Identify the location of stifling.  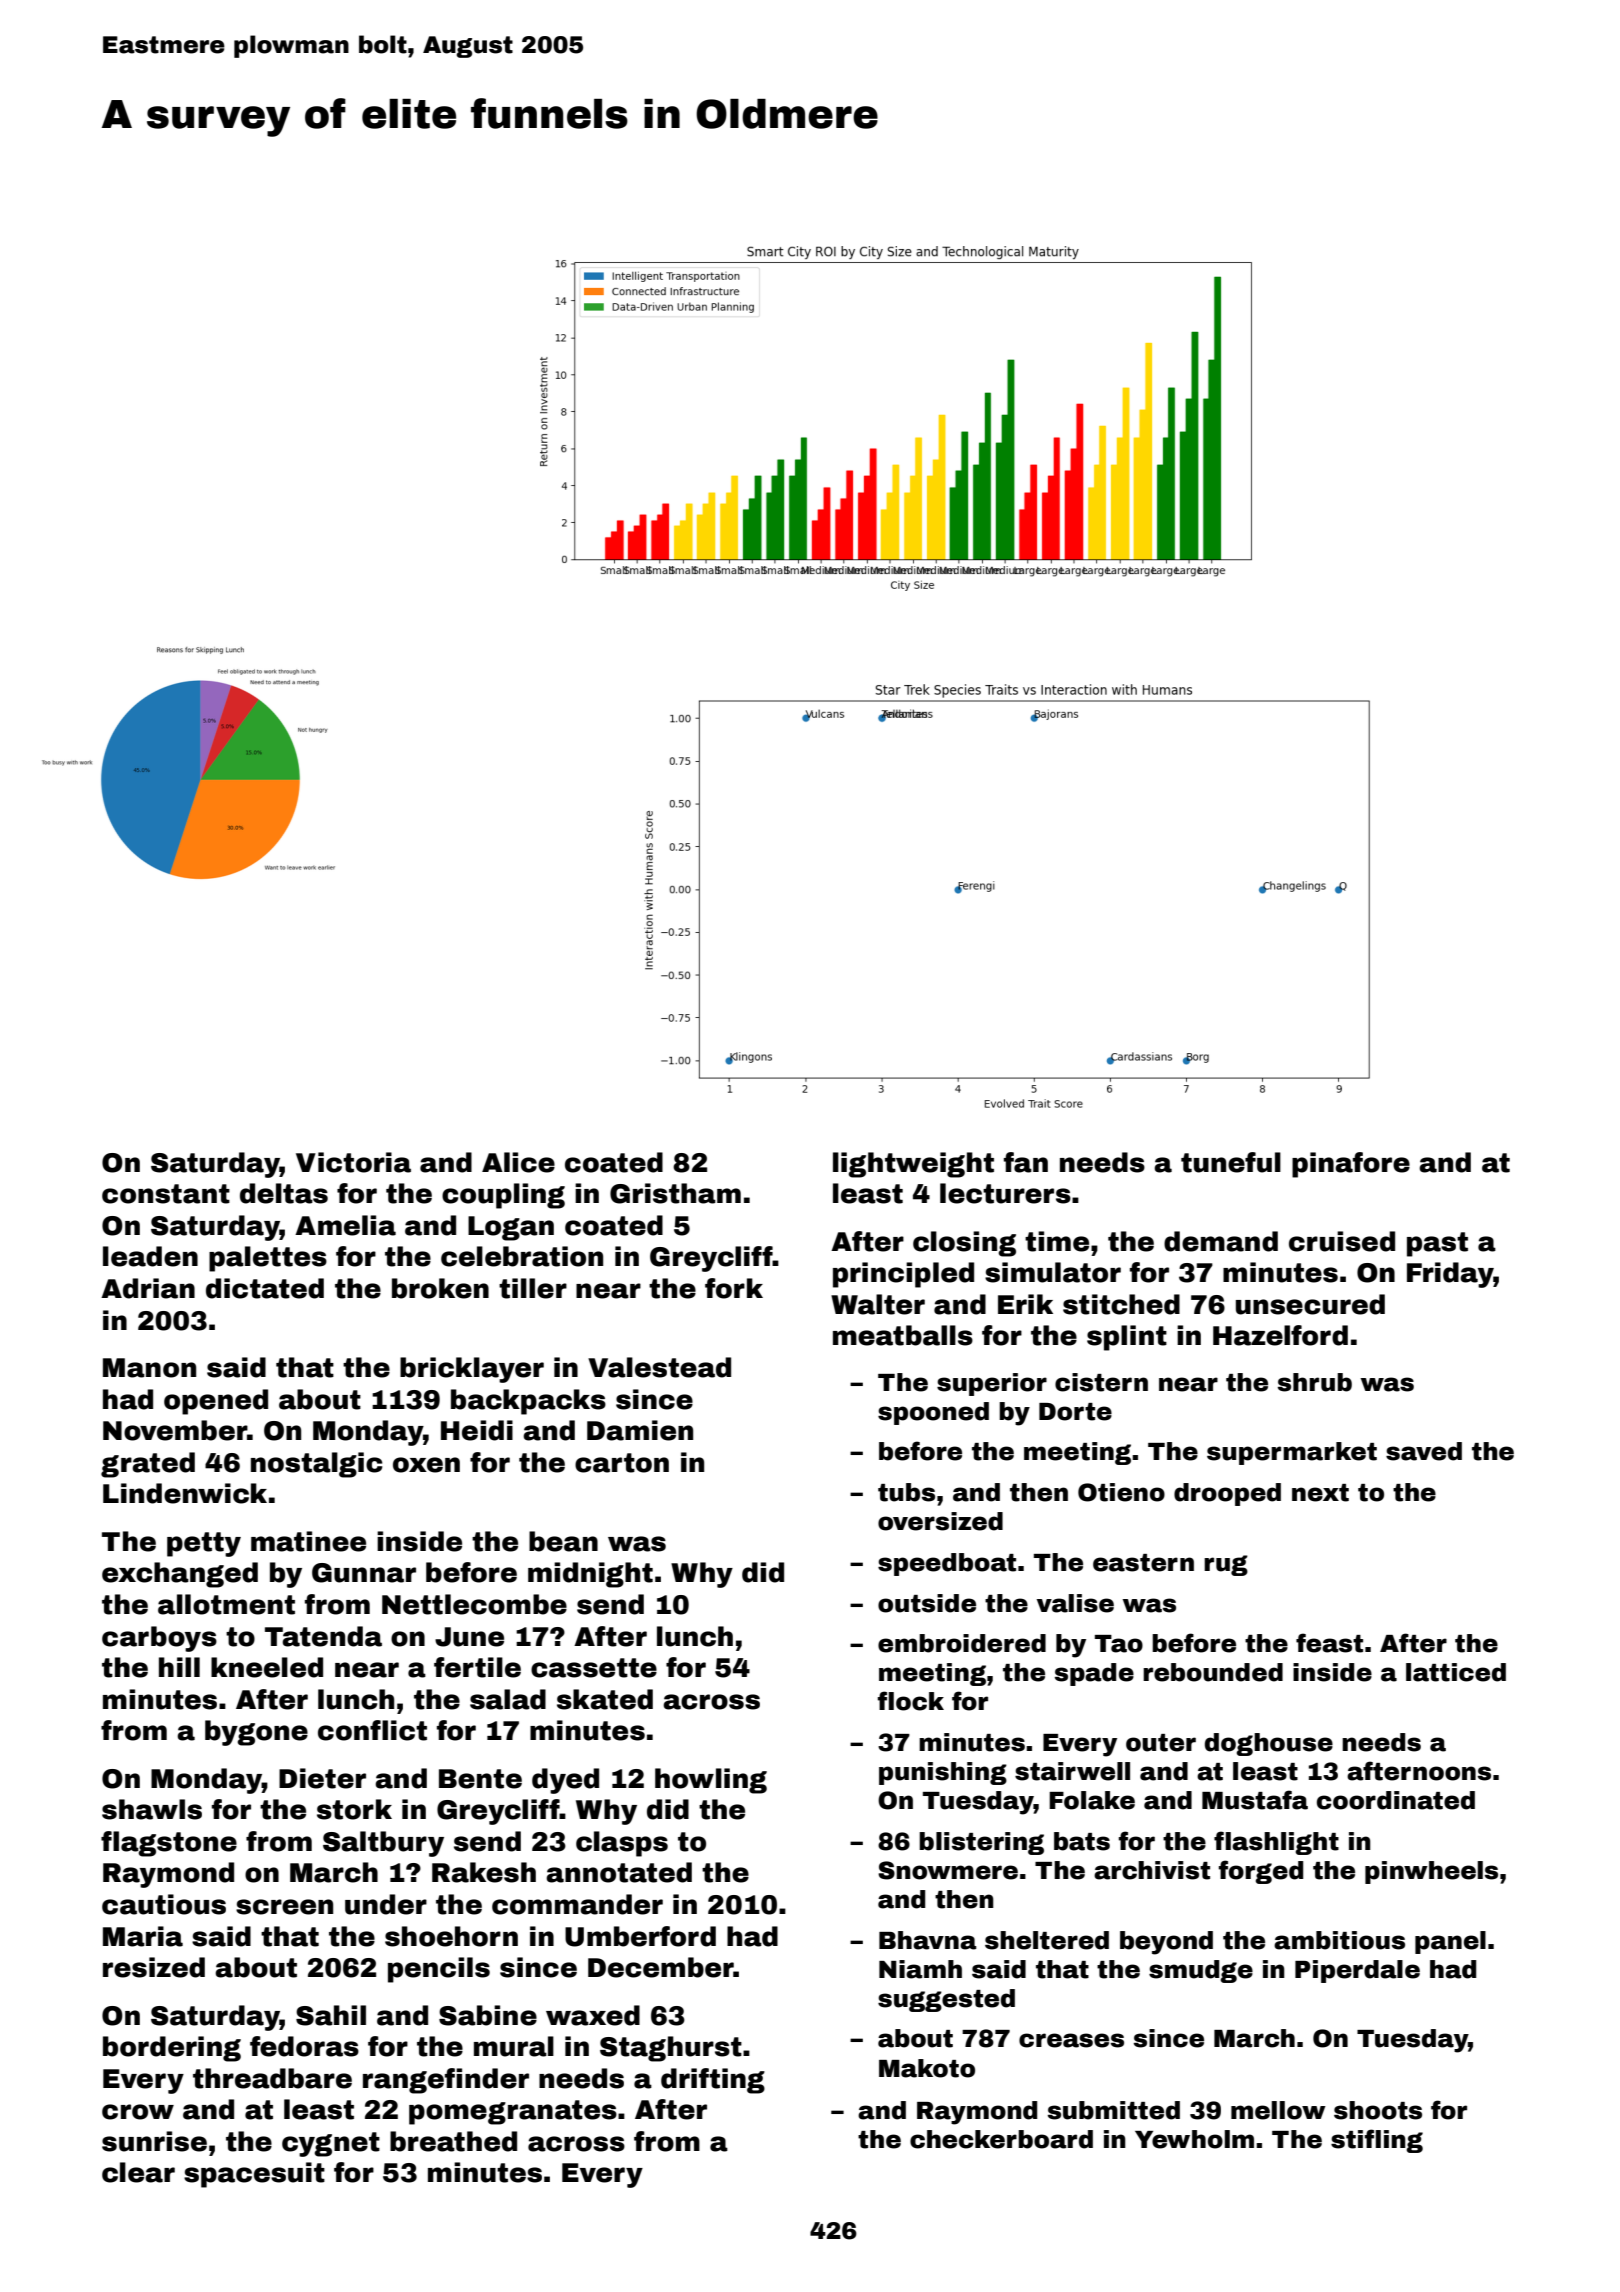
(1377, 2141).
